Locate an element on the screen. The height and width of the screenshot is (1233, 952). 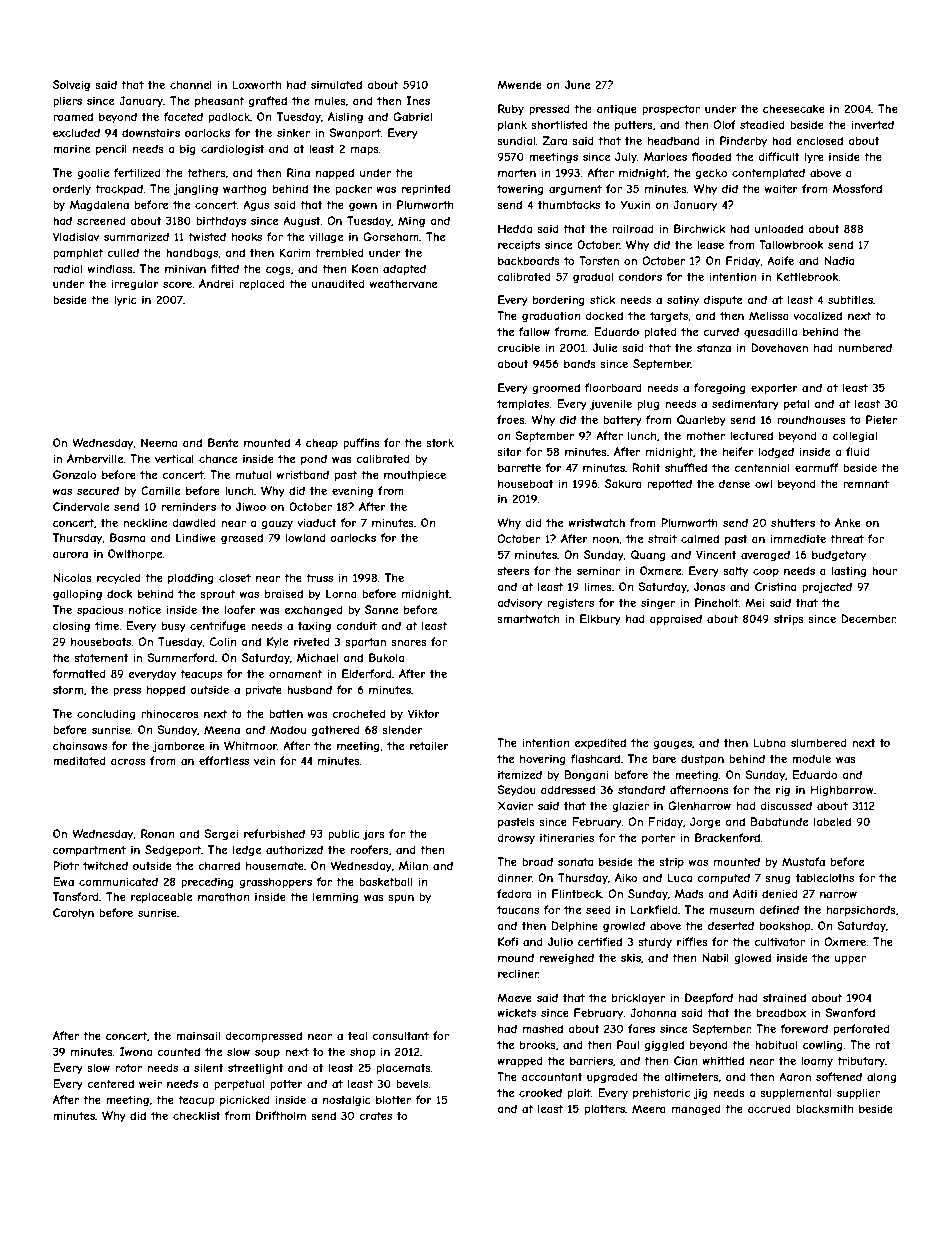
private is located at coordinates (264, 690).
